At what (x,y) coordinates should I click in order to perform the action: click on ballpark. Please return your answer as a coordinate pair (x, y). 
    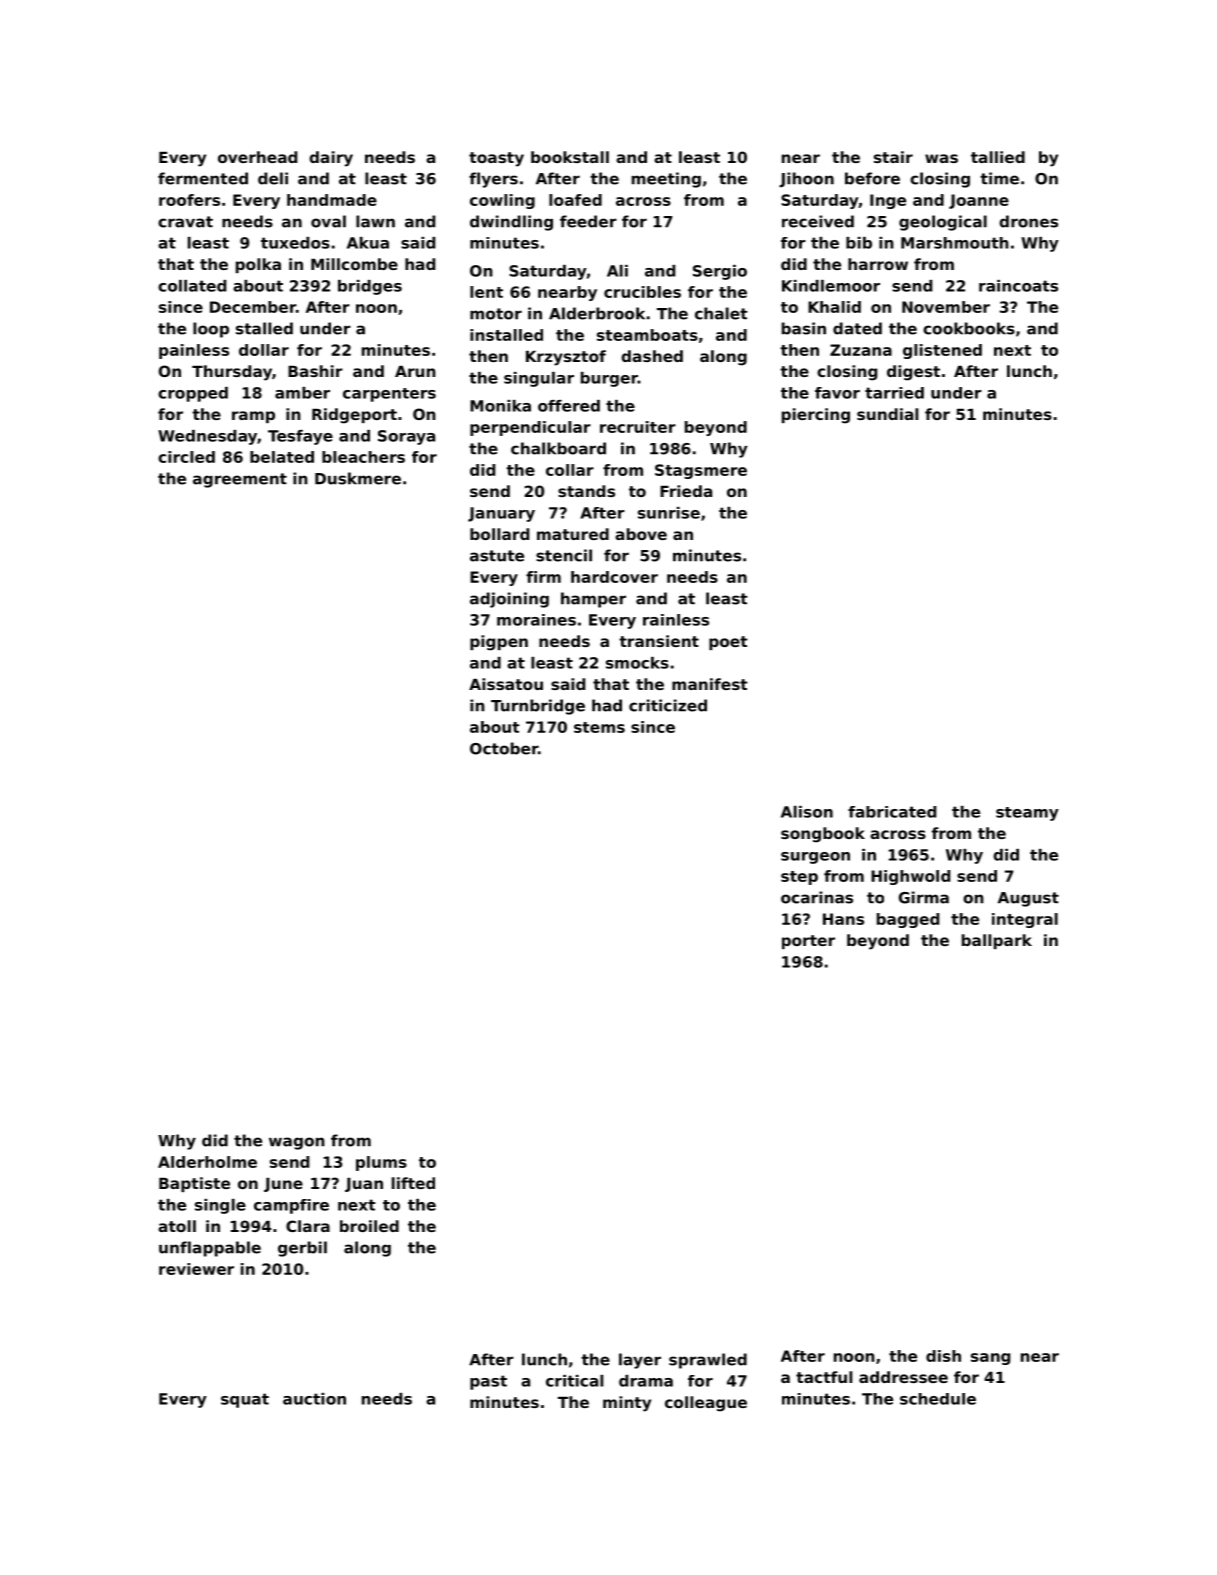
    Looking at the image, I should click on (997, 941).
